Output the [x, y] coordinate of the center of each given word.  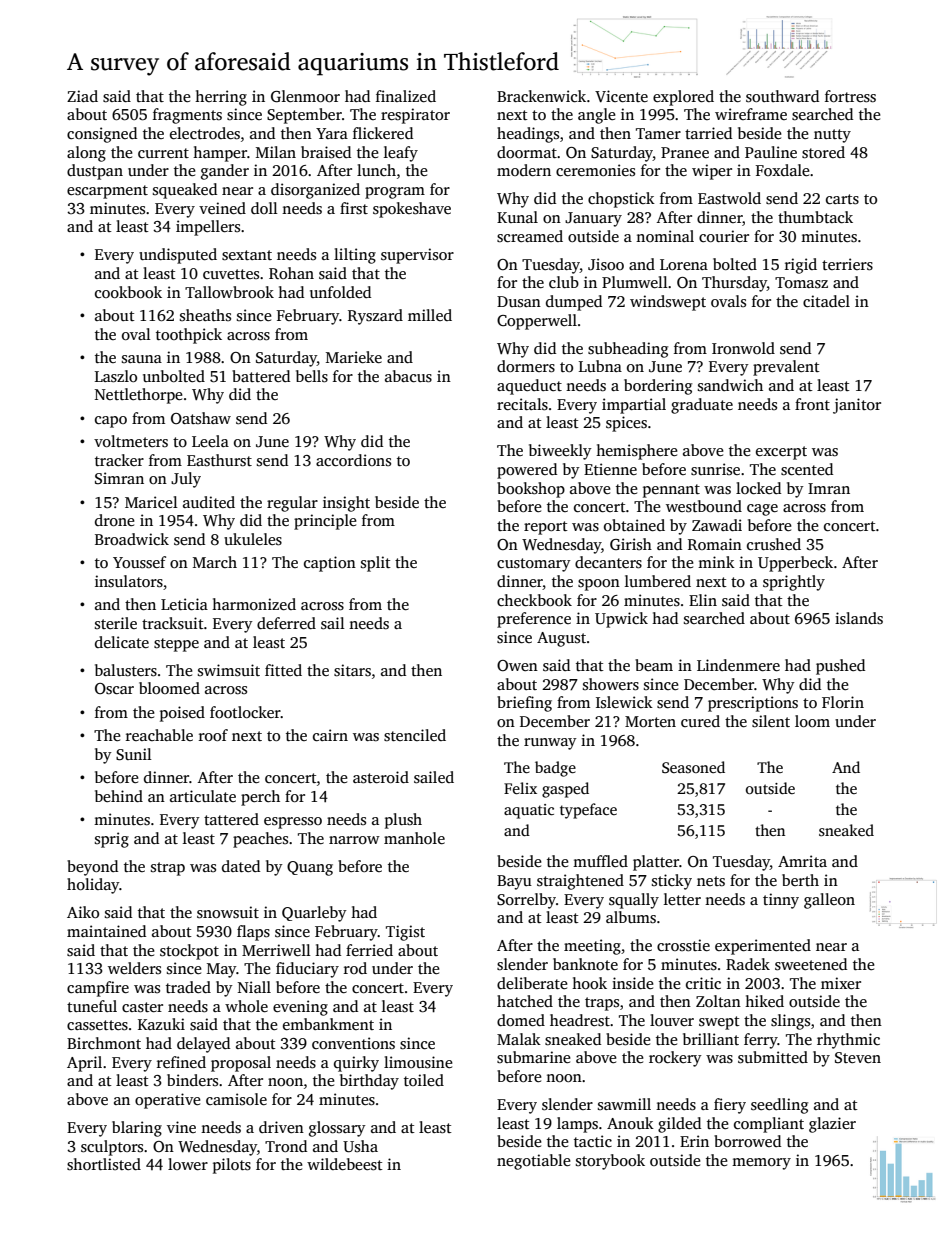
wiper [712, 172]
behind [119, 796]
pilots [232, 1166]
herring [221, 98]
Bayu [514, 882]
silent [771, 721]
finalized [406, 96]
